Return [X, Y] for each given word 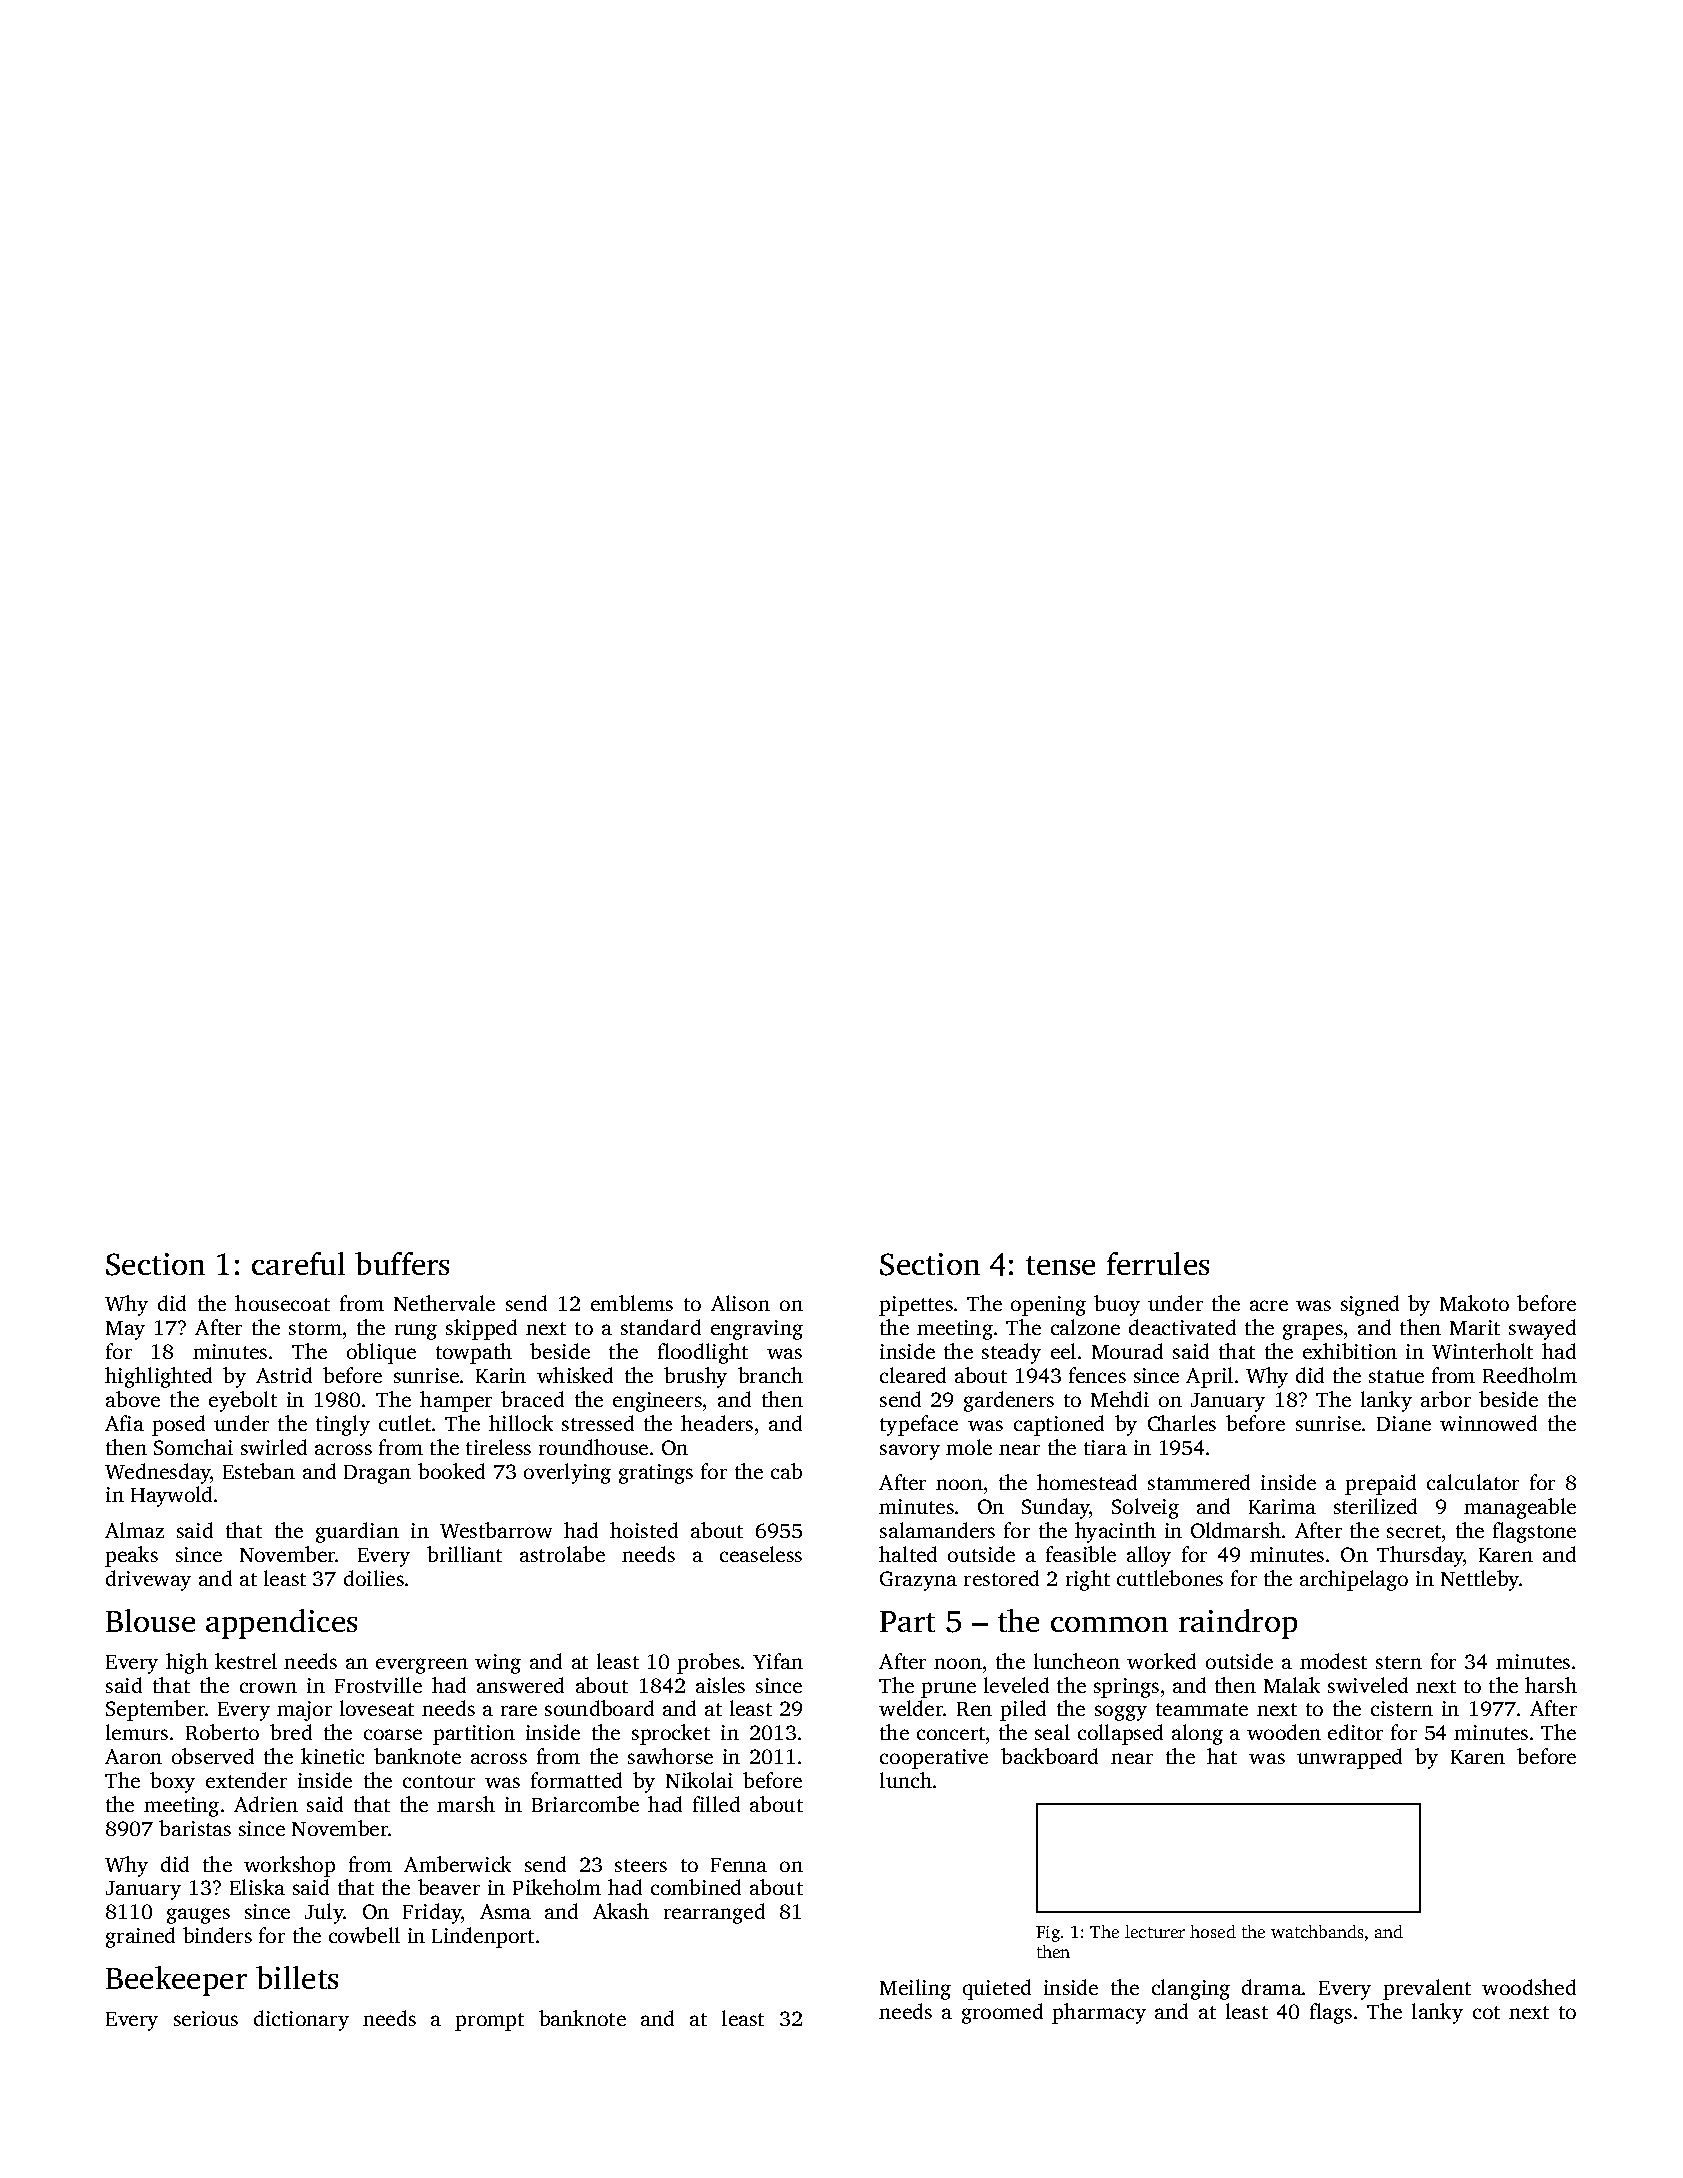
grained [140, 1937]
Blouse [150, 1620]
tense [1060, 1265]
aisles [720, 1685]
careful [298, 1263]
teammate [1202, 1709]
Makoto [1474, 1303]
